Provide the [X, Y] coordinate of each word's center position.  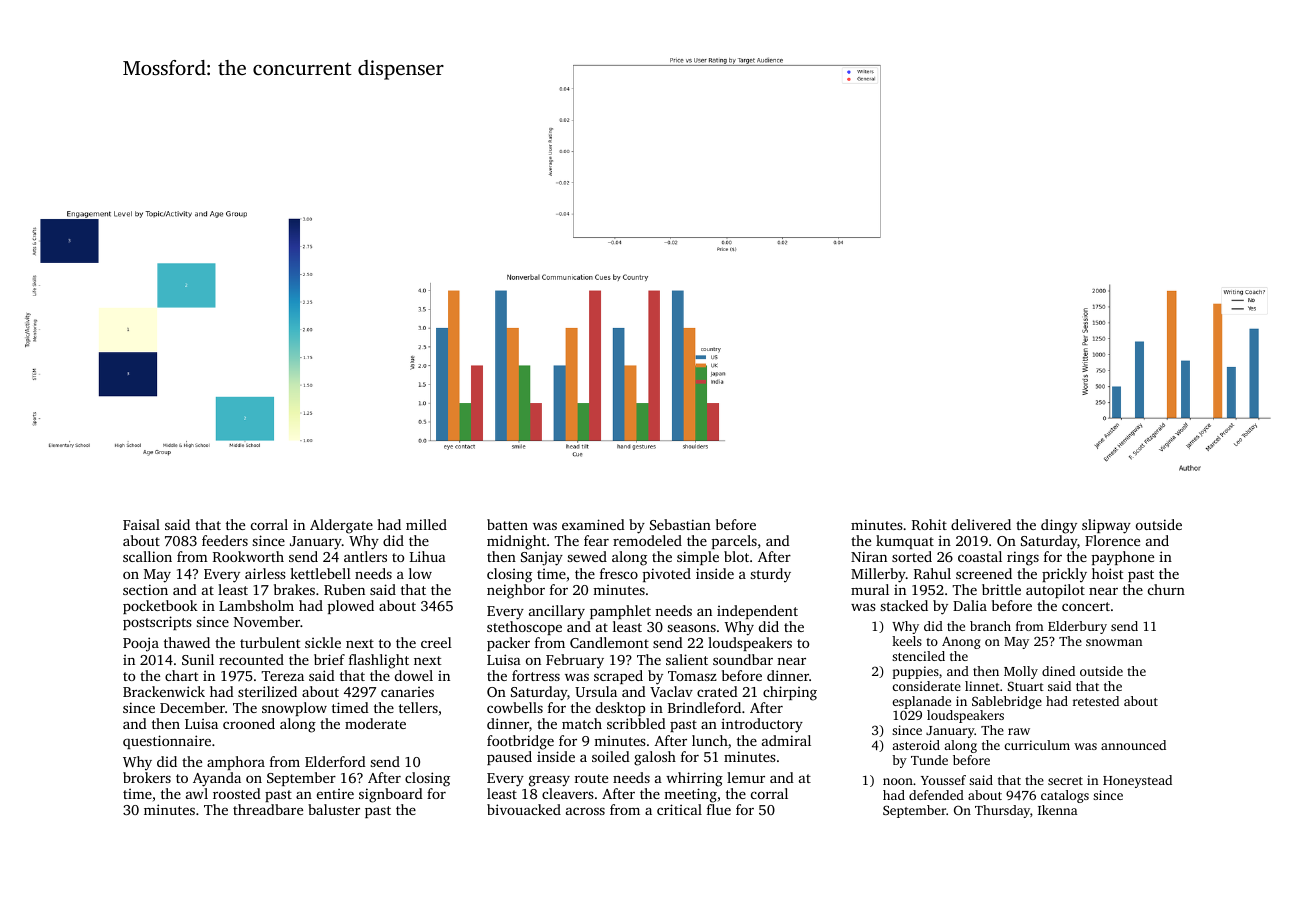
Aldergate [341, 526]
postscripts [157, 623]
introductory [762, 725]
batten [507, 524]
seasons [691, 628]
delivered [981, 524]
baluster [334, 809]
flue [719, 809]
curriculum [1037, 745]
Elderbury [1077, 627]
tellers [418, 707]
